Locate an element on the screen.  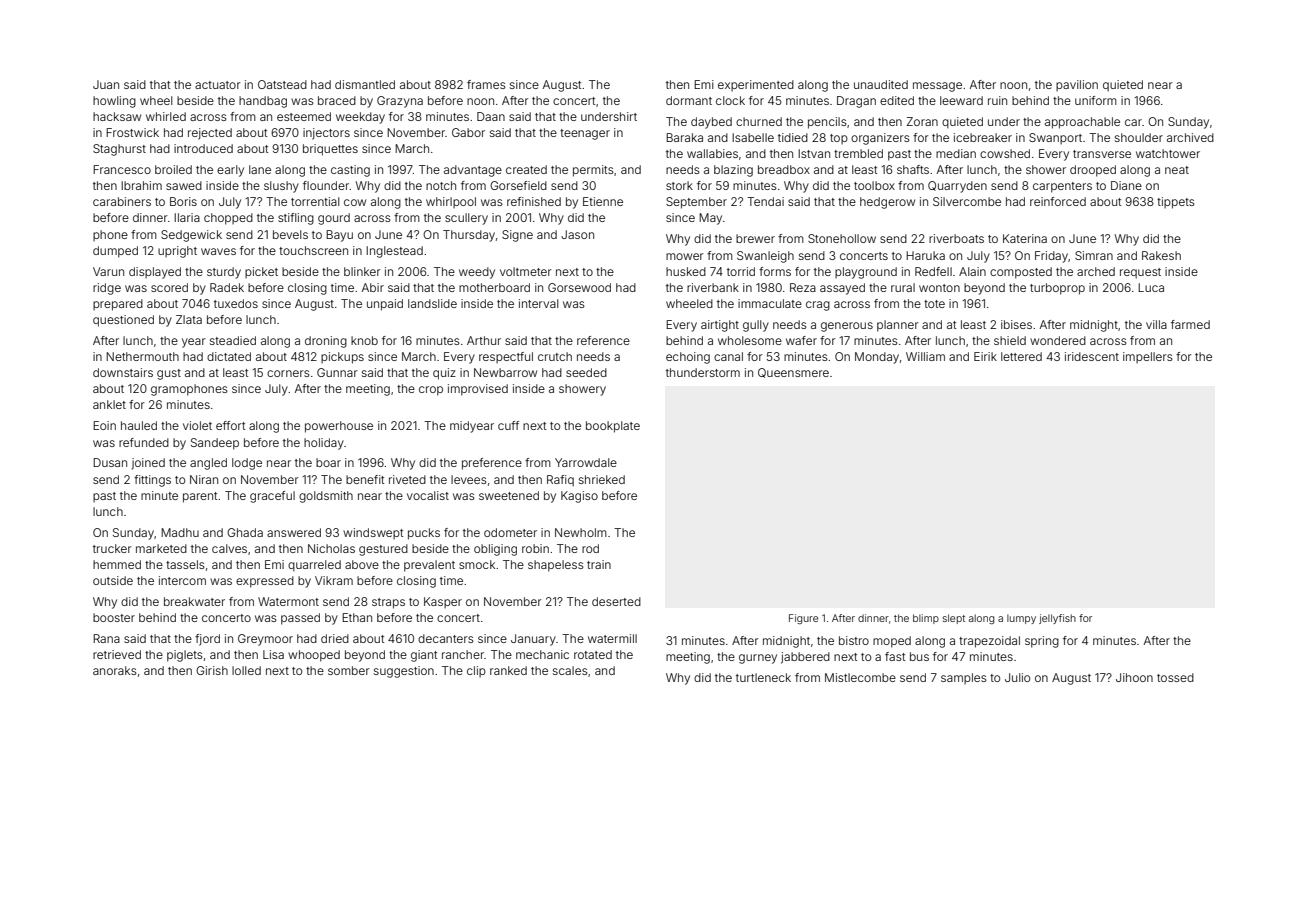
experimented is located at coordinates (756, 85).
